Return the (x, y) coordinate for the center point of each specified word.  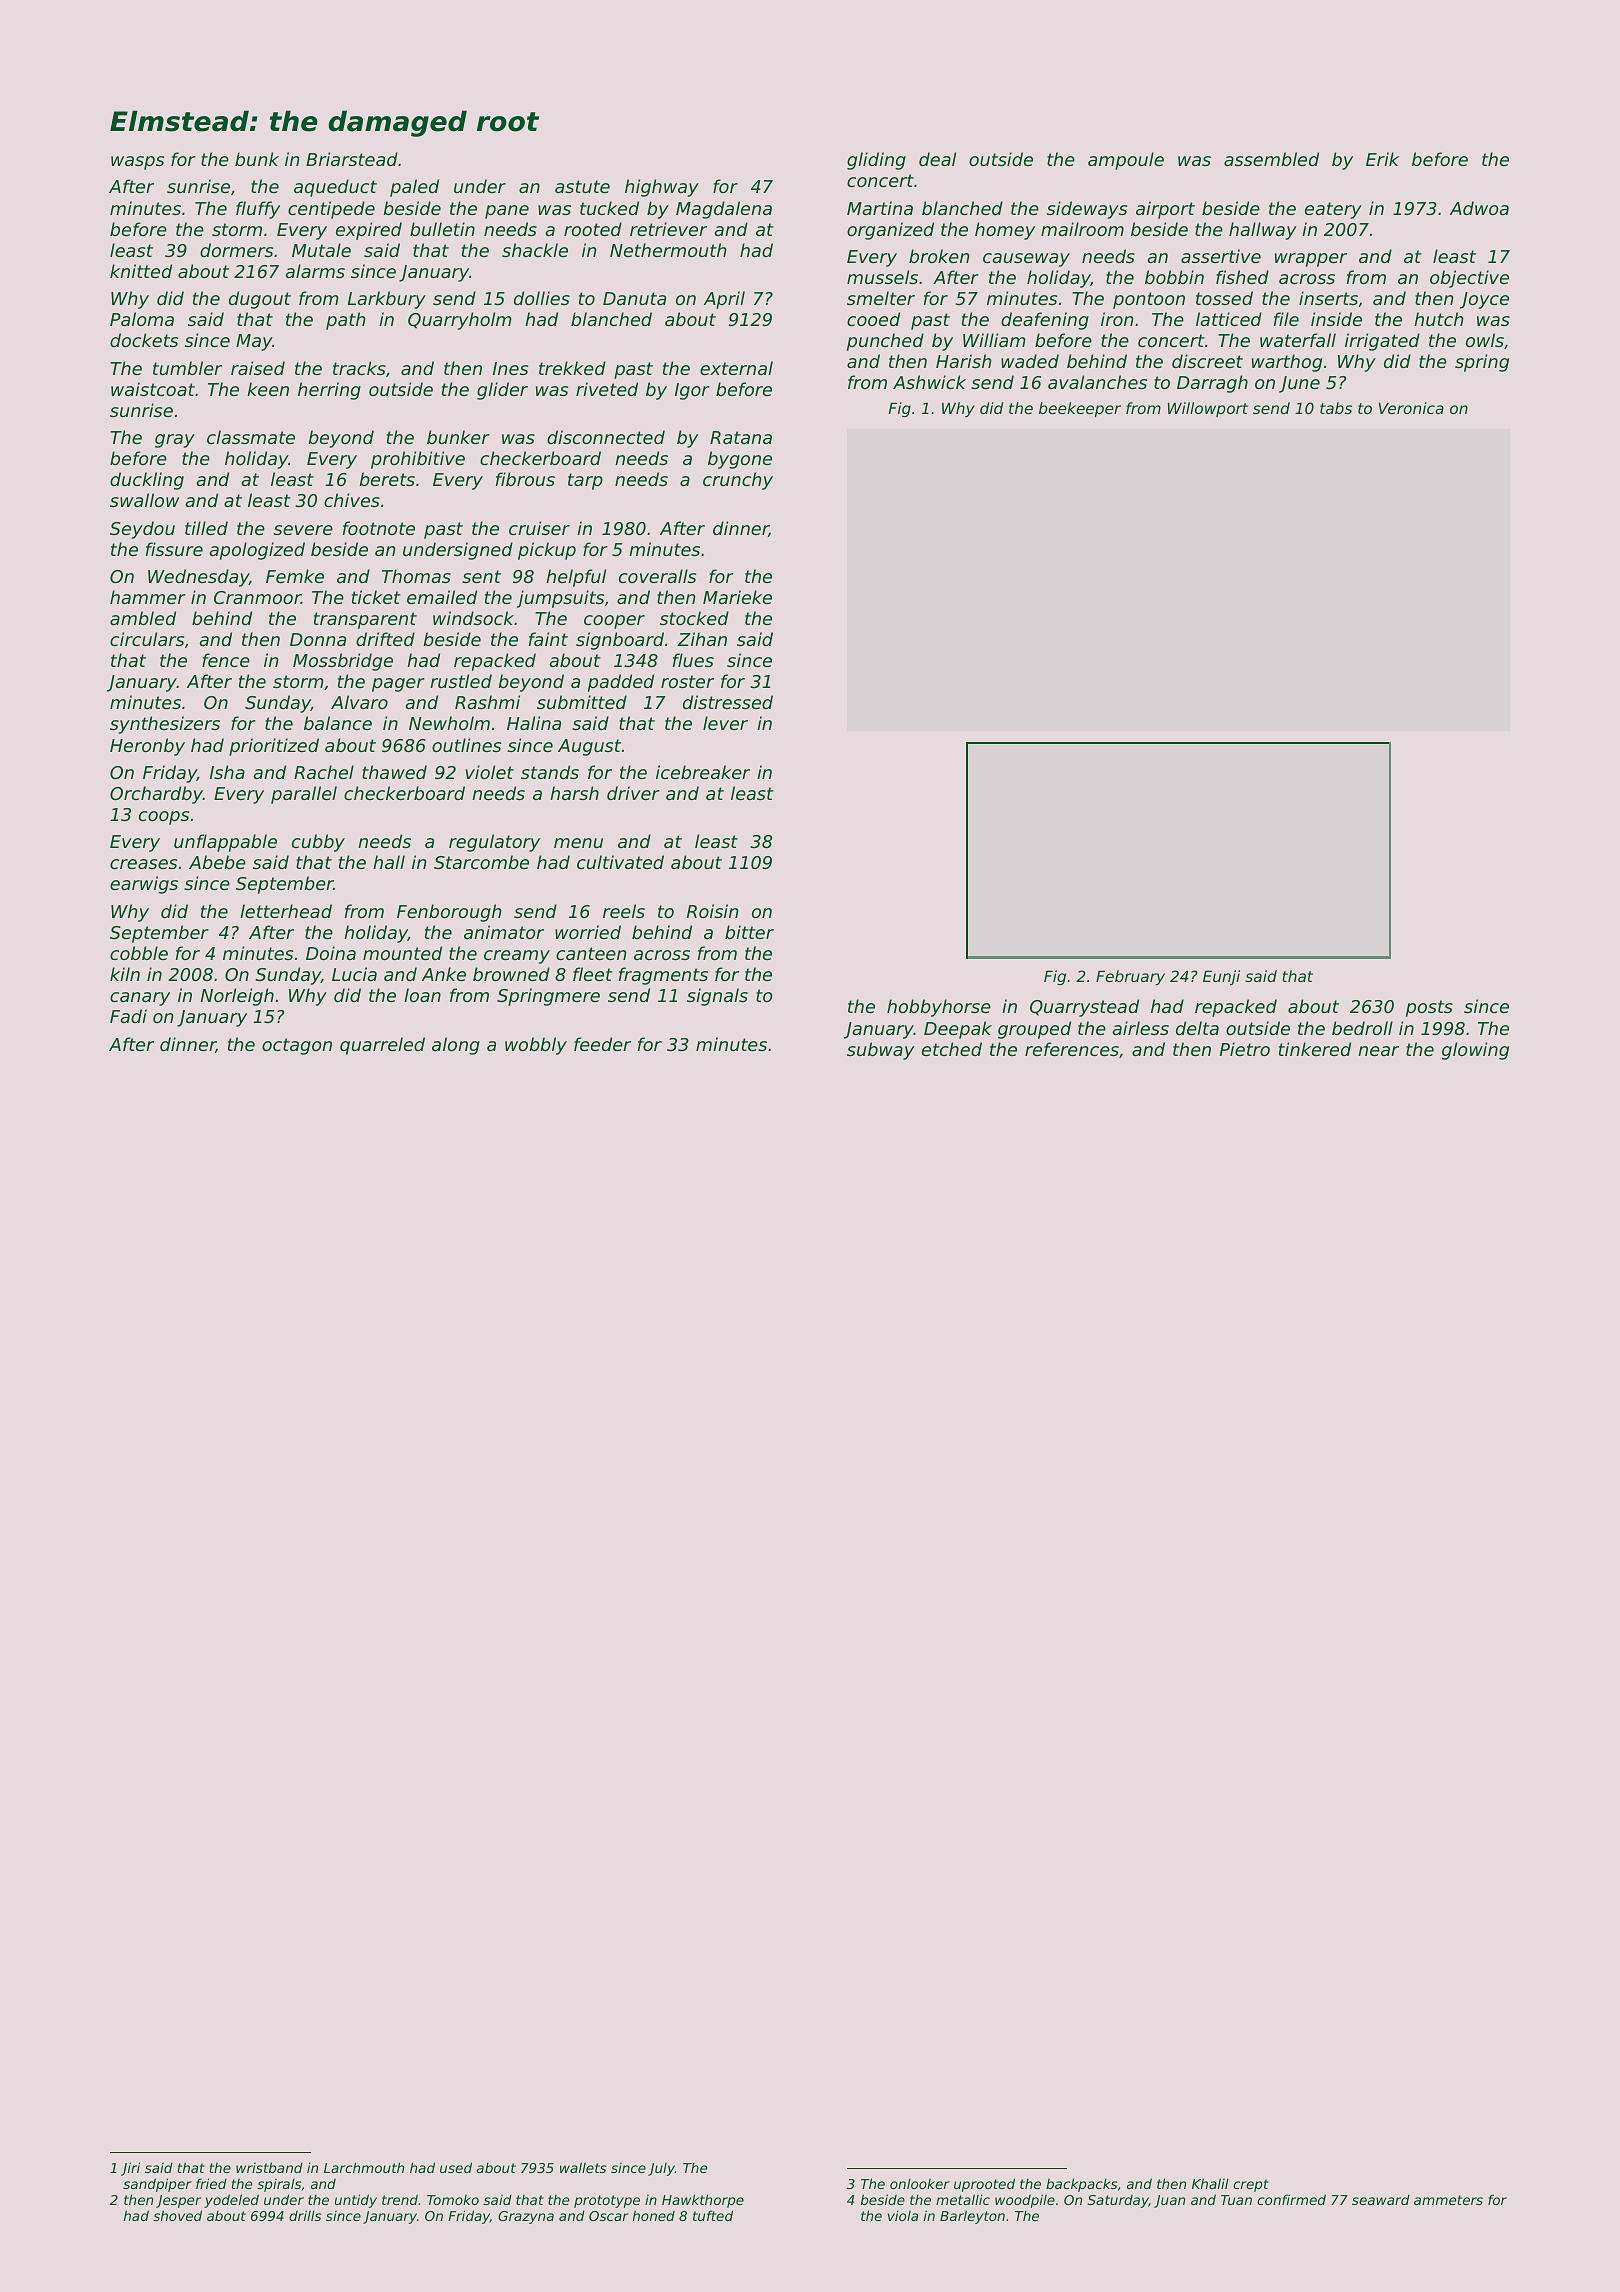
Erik (1382, 159)
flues (693, 660)
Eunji (1221, 977)
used (456, 2167)
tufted (713, 2215)
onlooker (920, 2183)
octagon (297, 1046)
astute (582, 186)
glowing (1475, 1051)
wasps (137, 163)
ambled (143, 618)
